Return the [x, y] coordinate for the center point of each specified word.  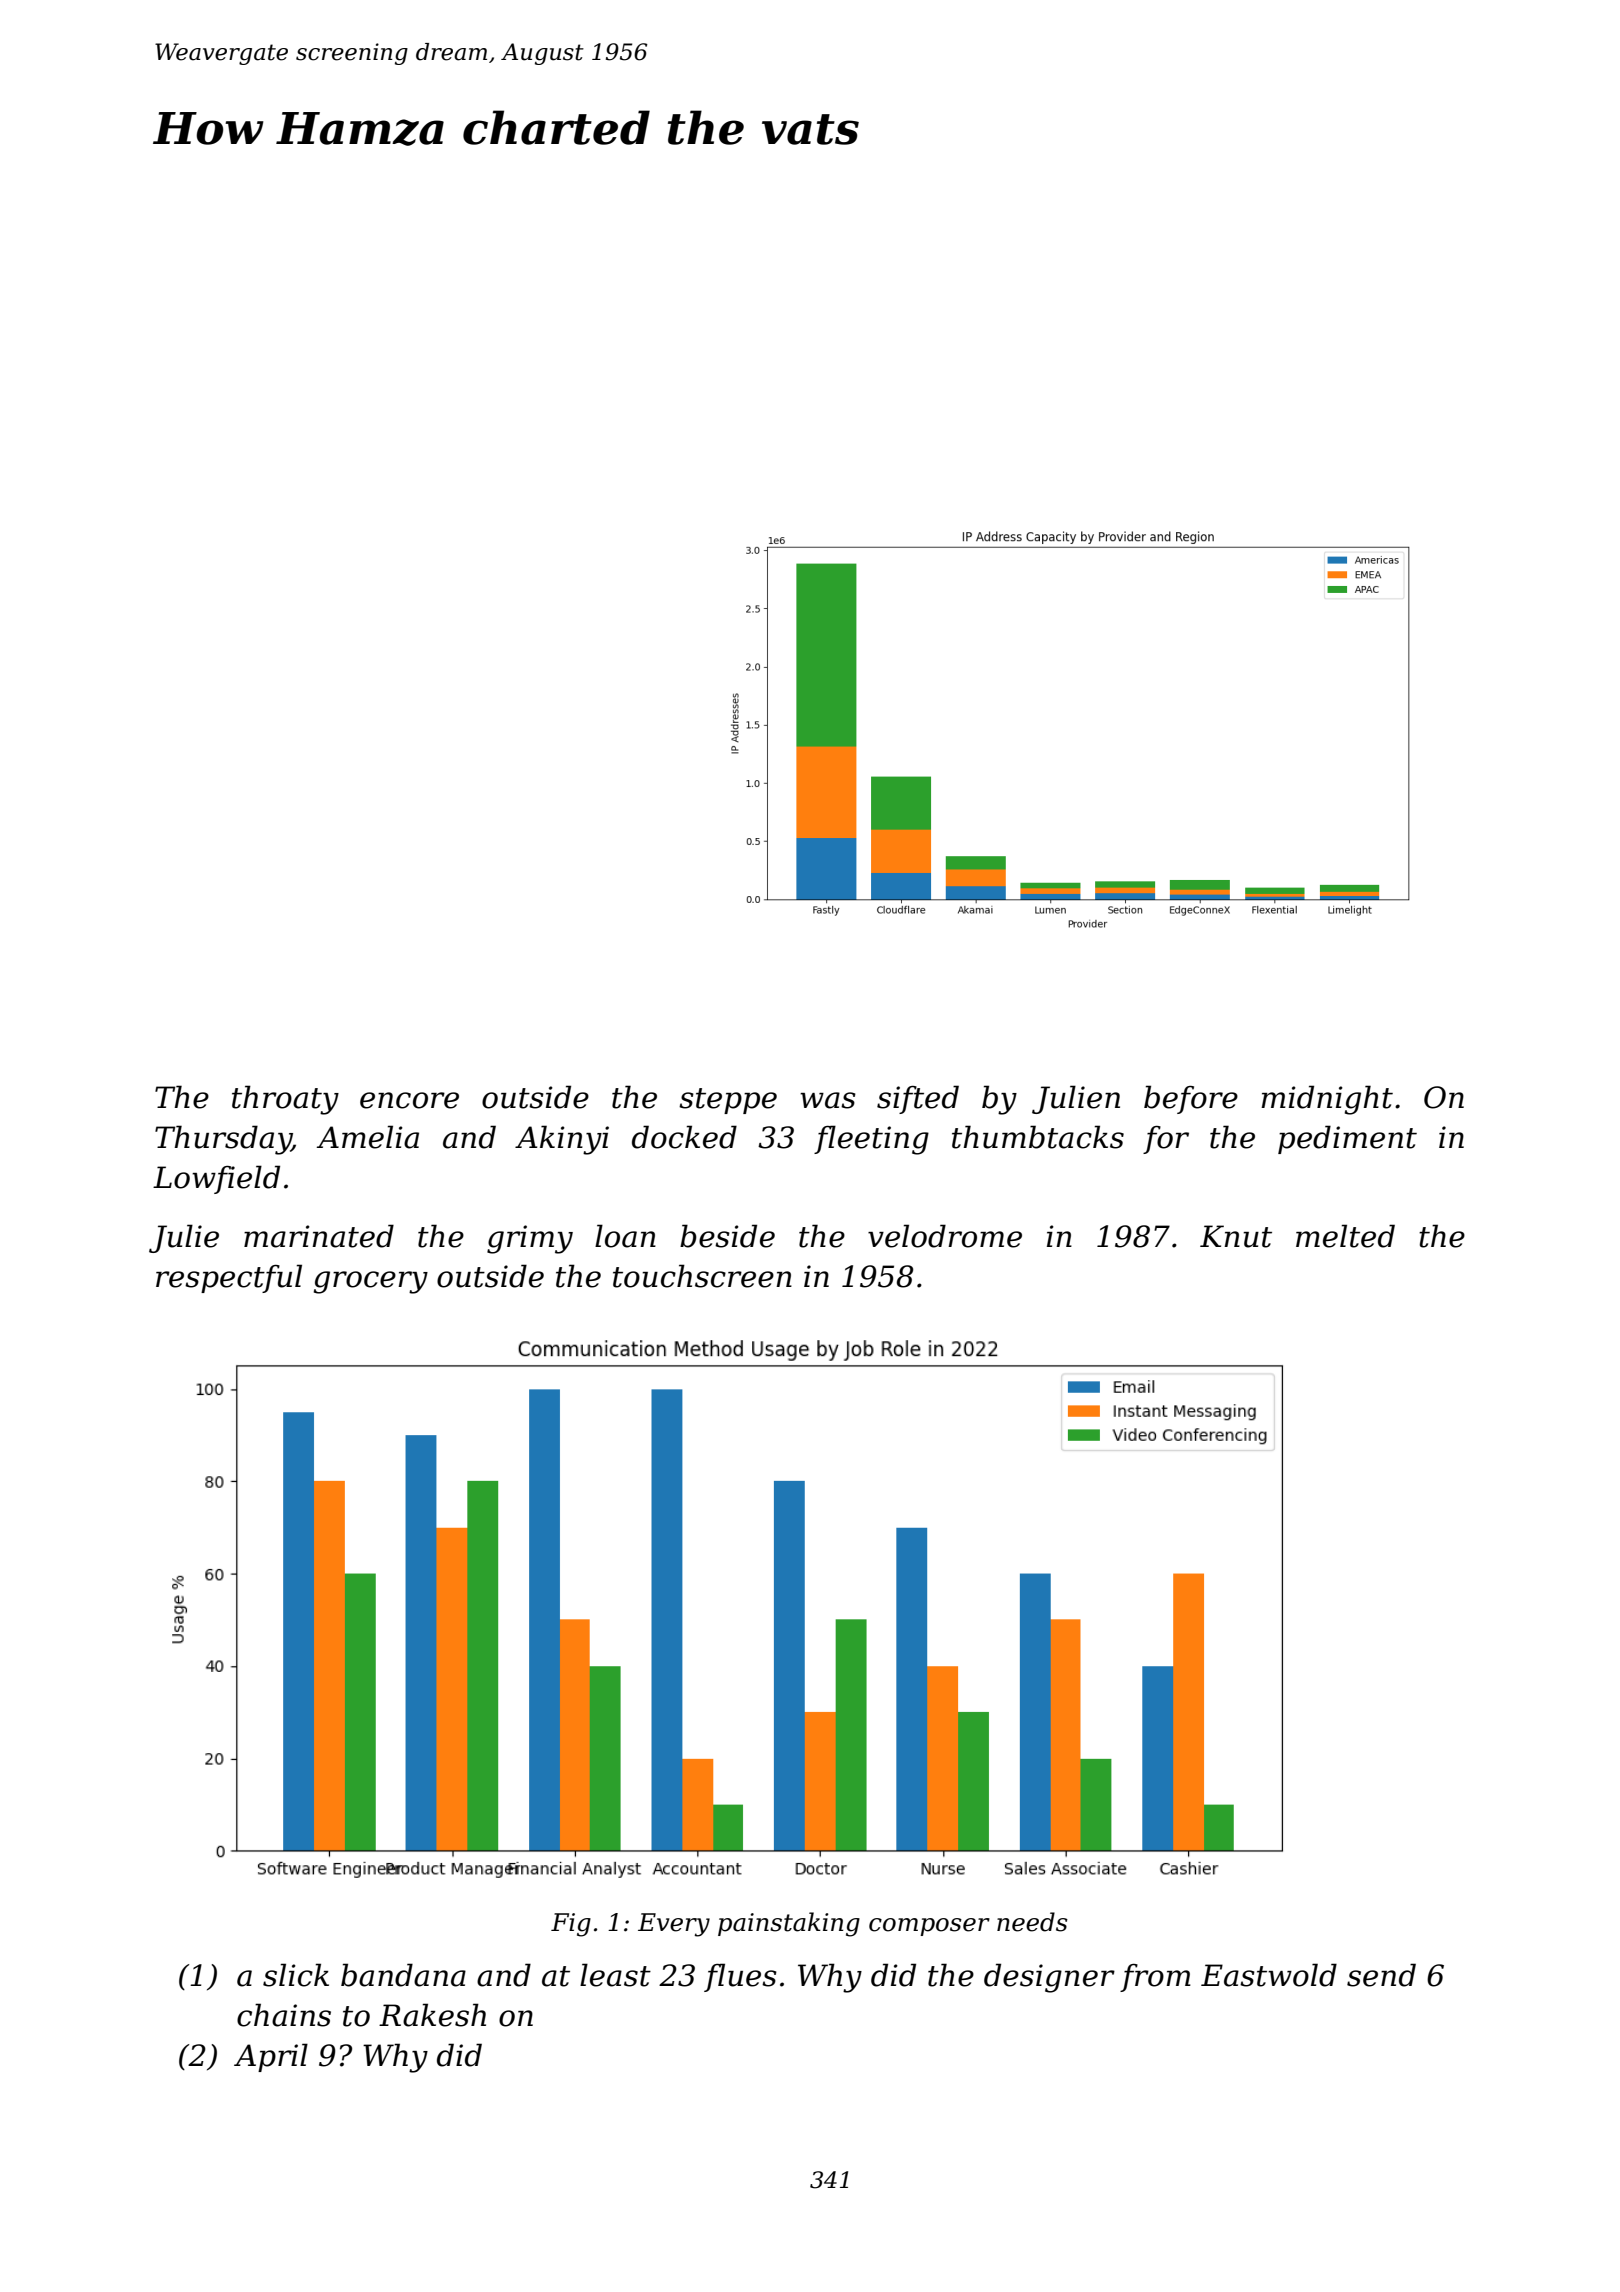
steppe [728, 1101]
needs [1032, 1922]
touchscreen [702, 1276]
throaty [285, 1100]
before [1191, 1099]
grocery [371, 1282]
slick [296, 1975]
